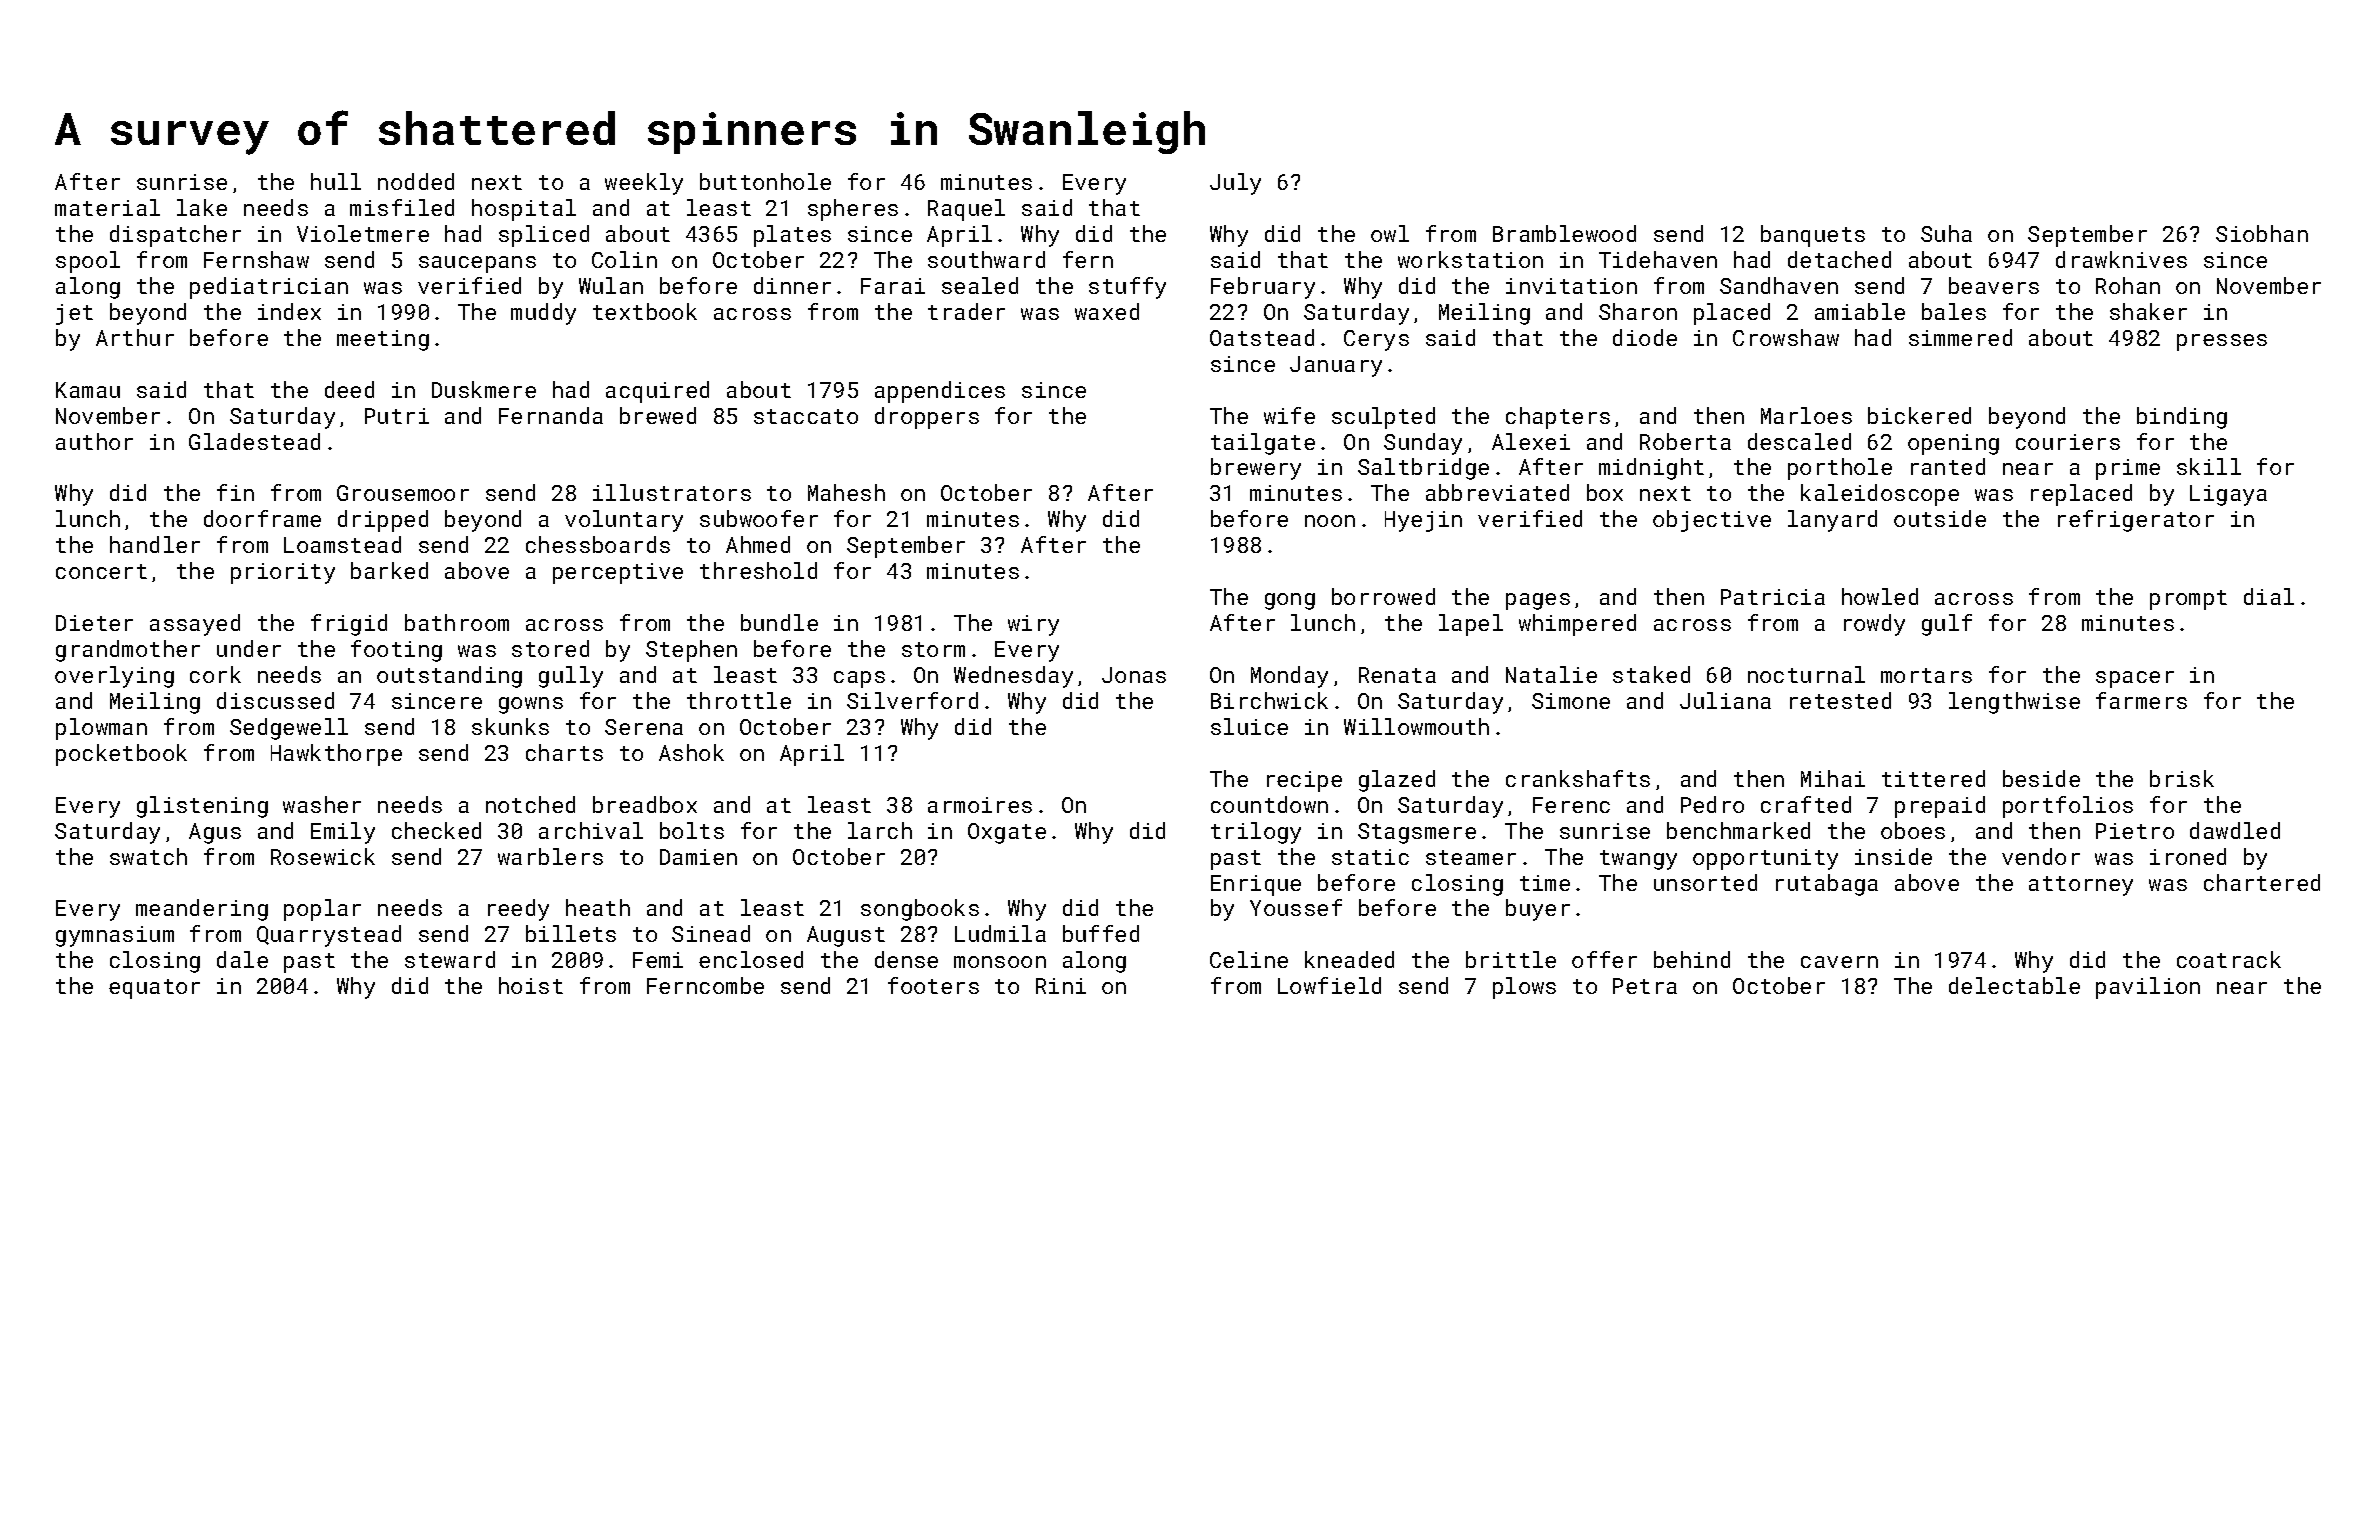  Describe the element at coordinates (148, 856) in the image. I see `swatch` at that location.
